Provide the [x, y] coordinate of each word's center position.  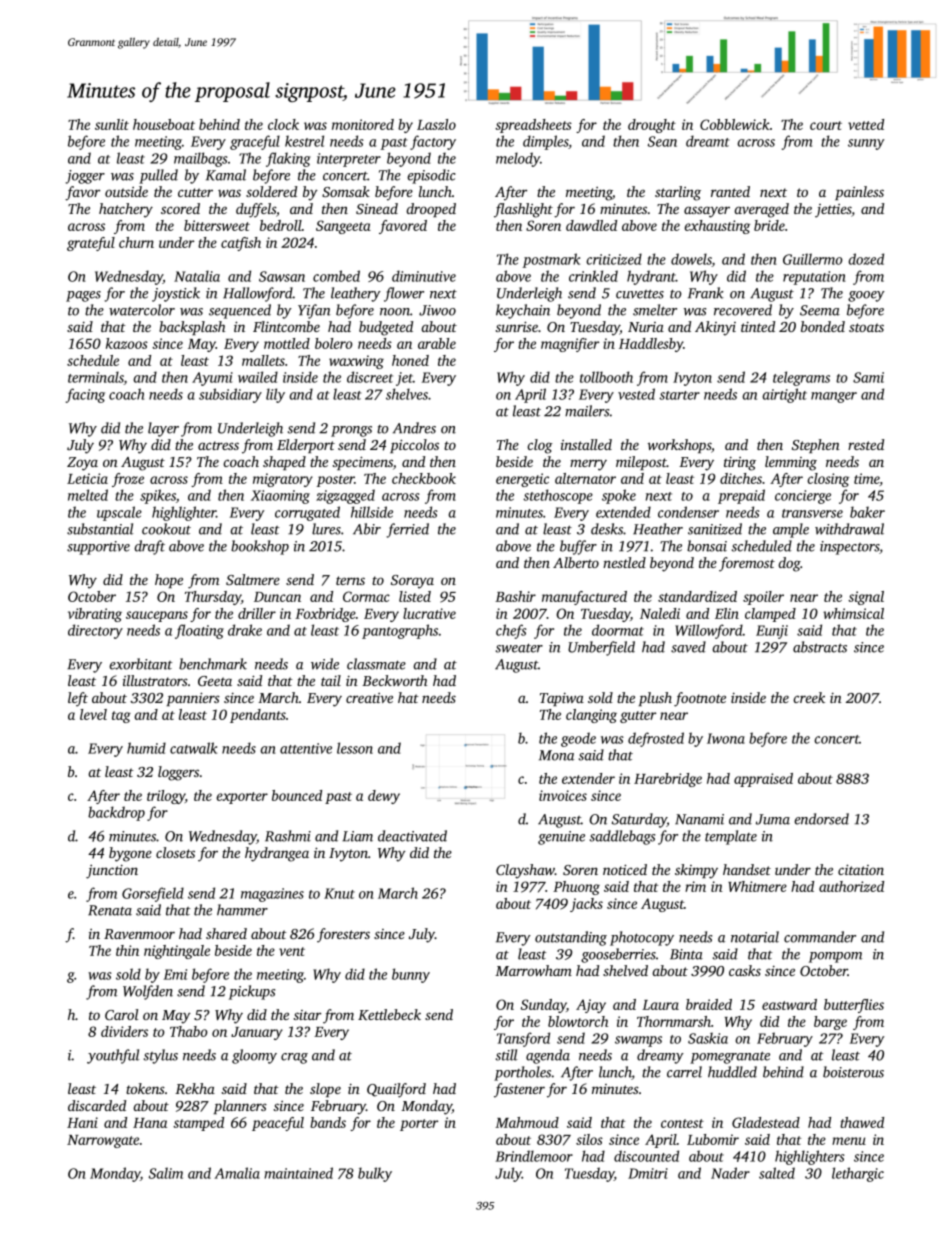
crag [294, 1058]
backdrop [116, 813]
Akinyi [715, 328]
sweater [519, 648]
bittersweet [217, 225]
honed [410, 360]
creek [809, 697]
